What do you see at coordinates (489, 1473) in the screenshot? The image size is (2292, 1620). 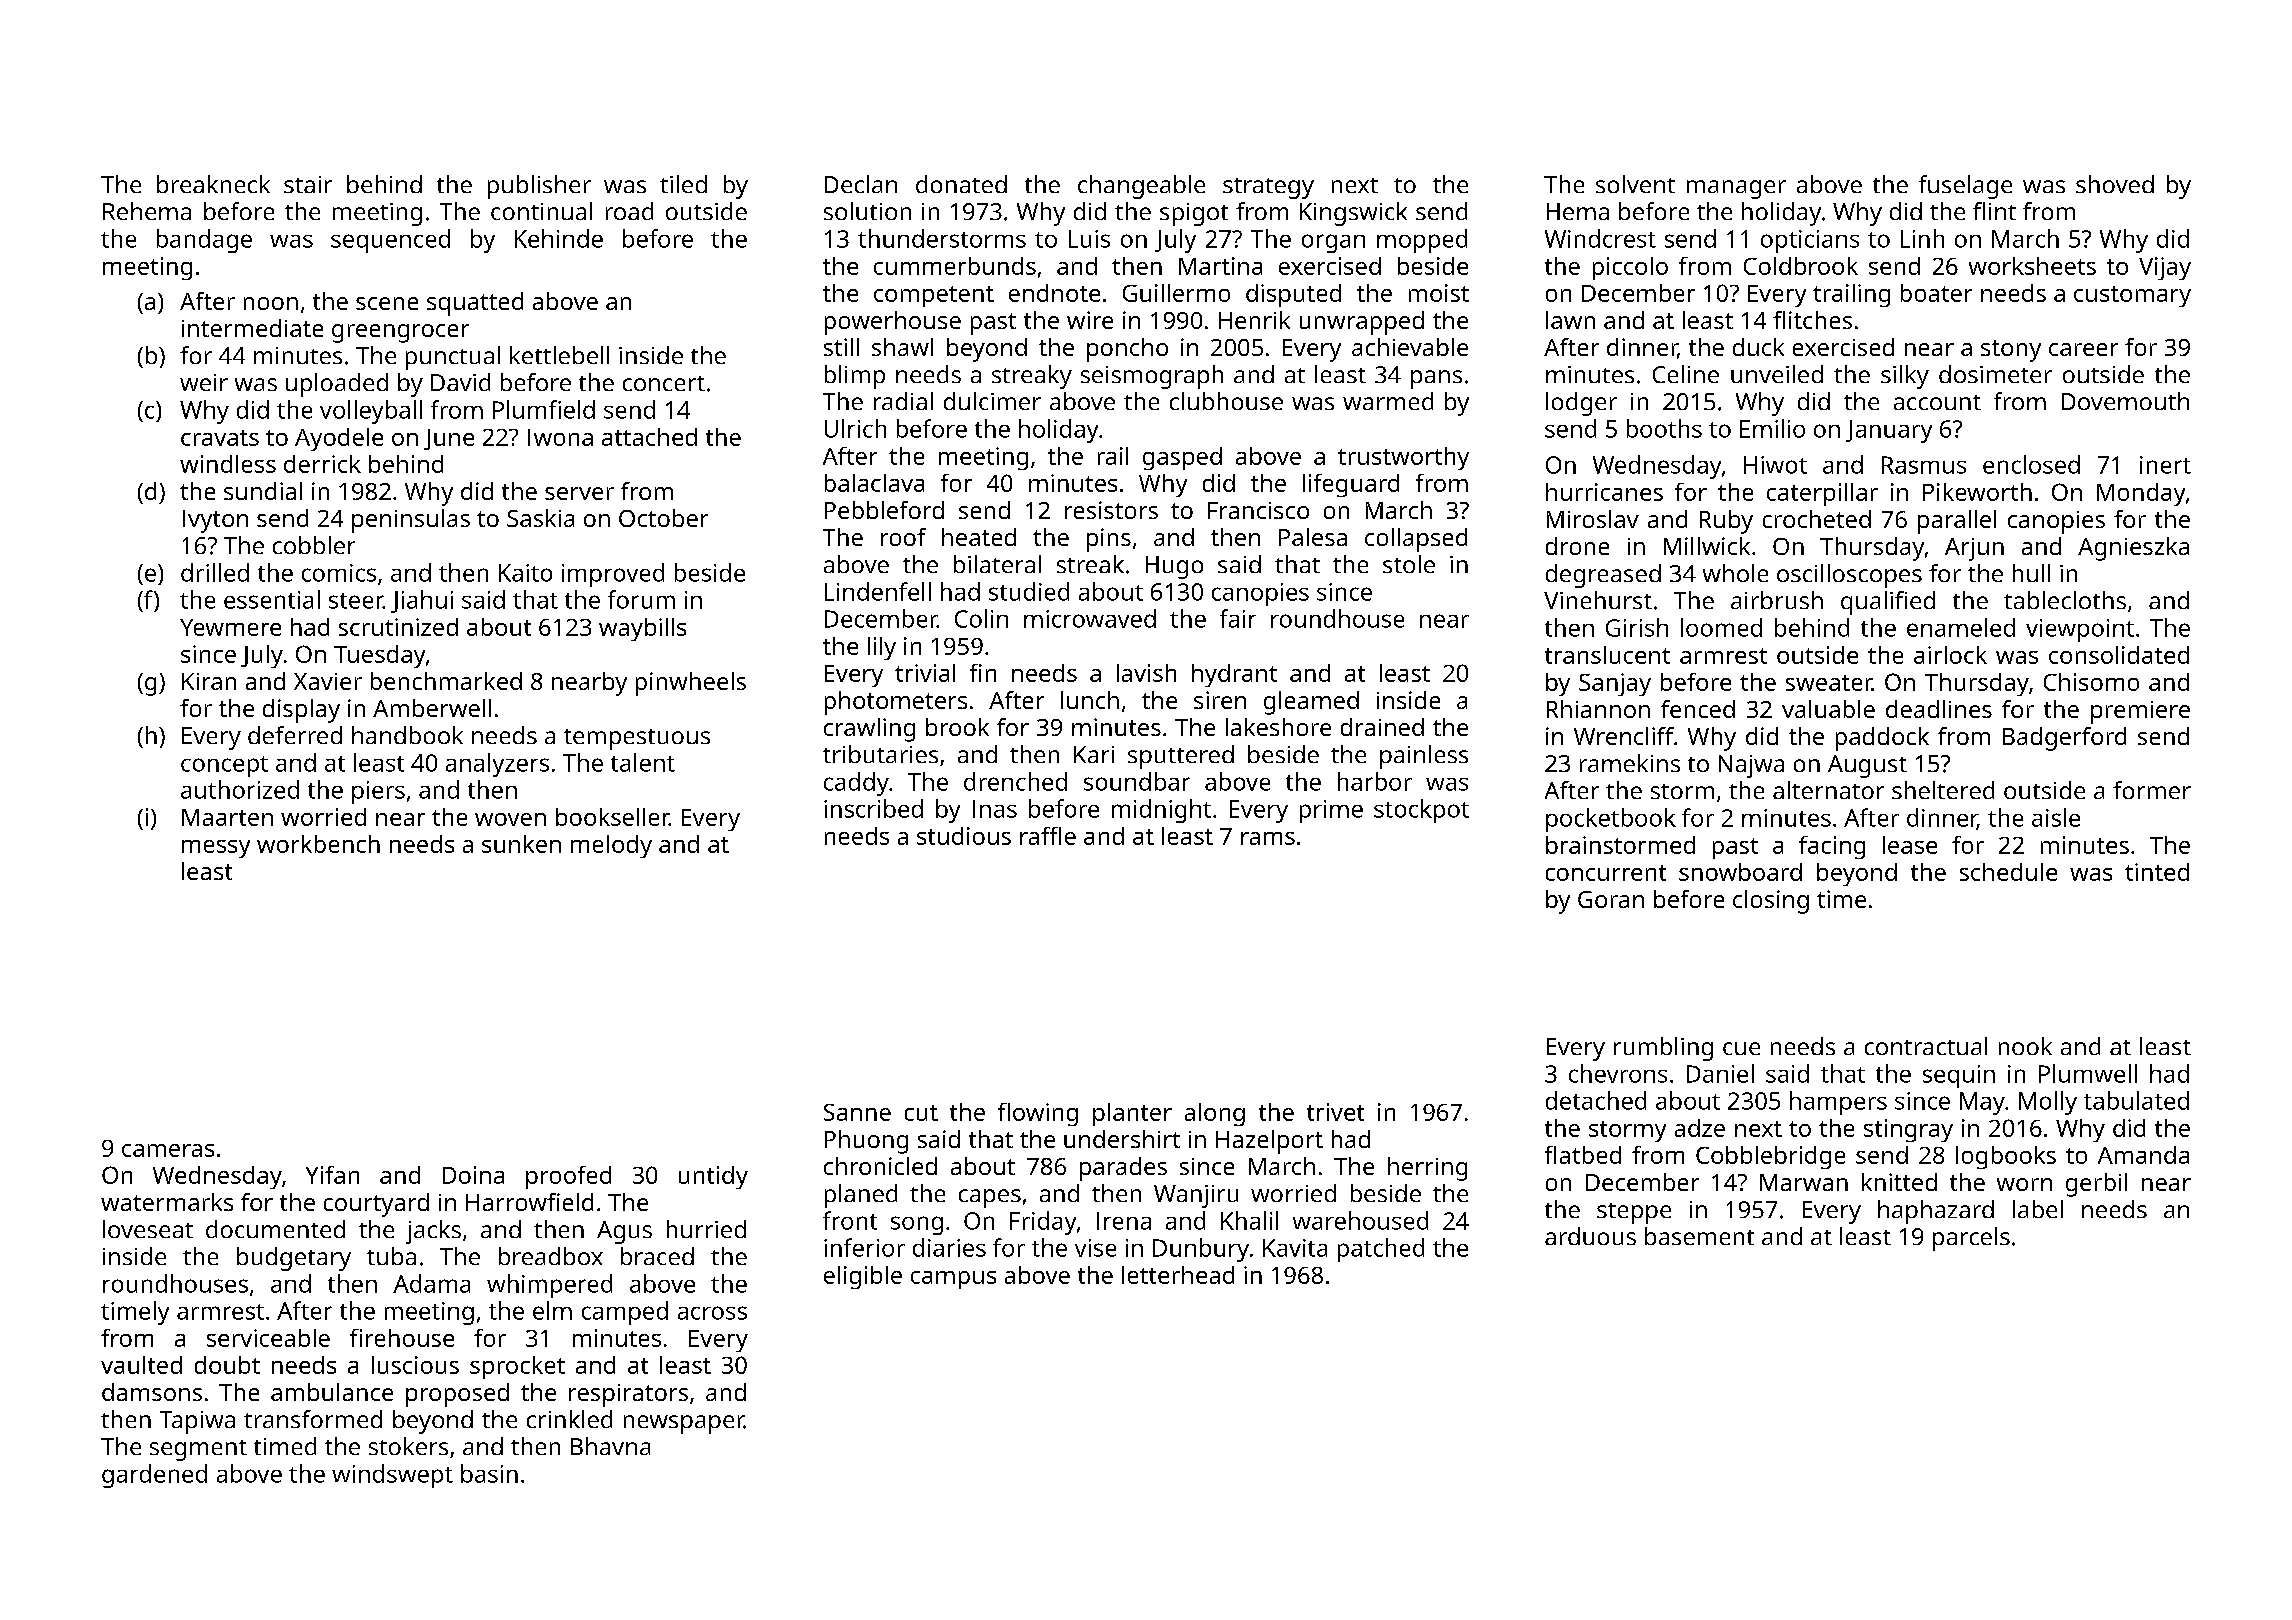 I see `basin` at bounding box center [489, 1473].
